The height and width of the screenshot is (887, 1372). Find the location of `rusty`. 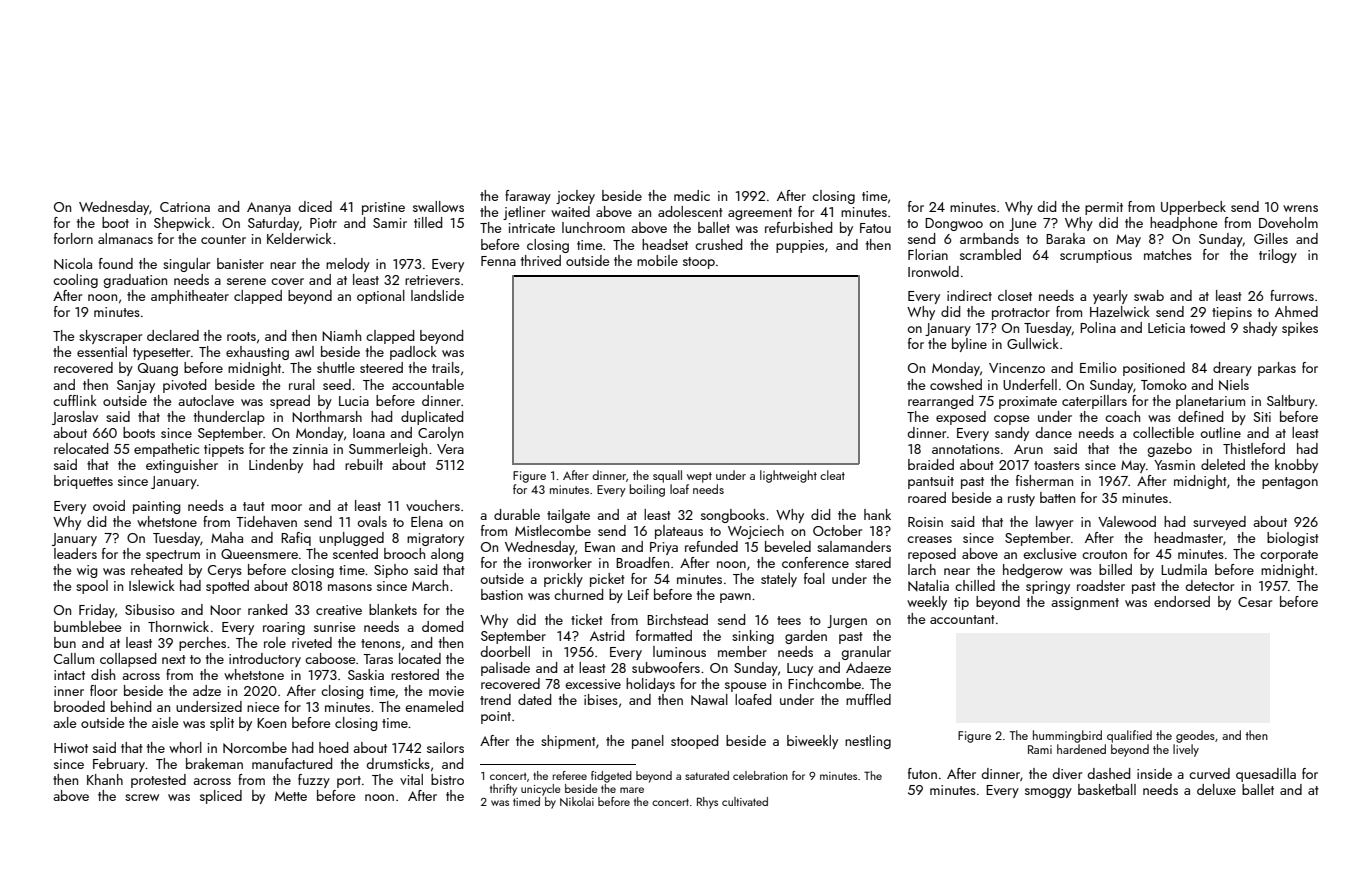

rusty is located at coordinates (1021, 500).
